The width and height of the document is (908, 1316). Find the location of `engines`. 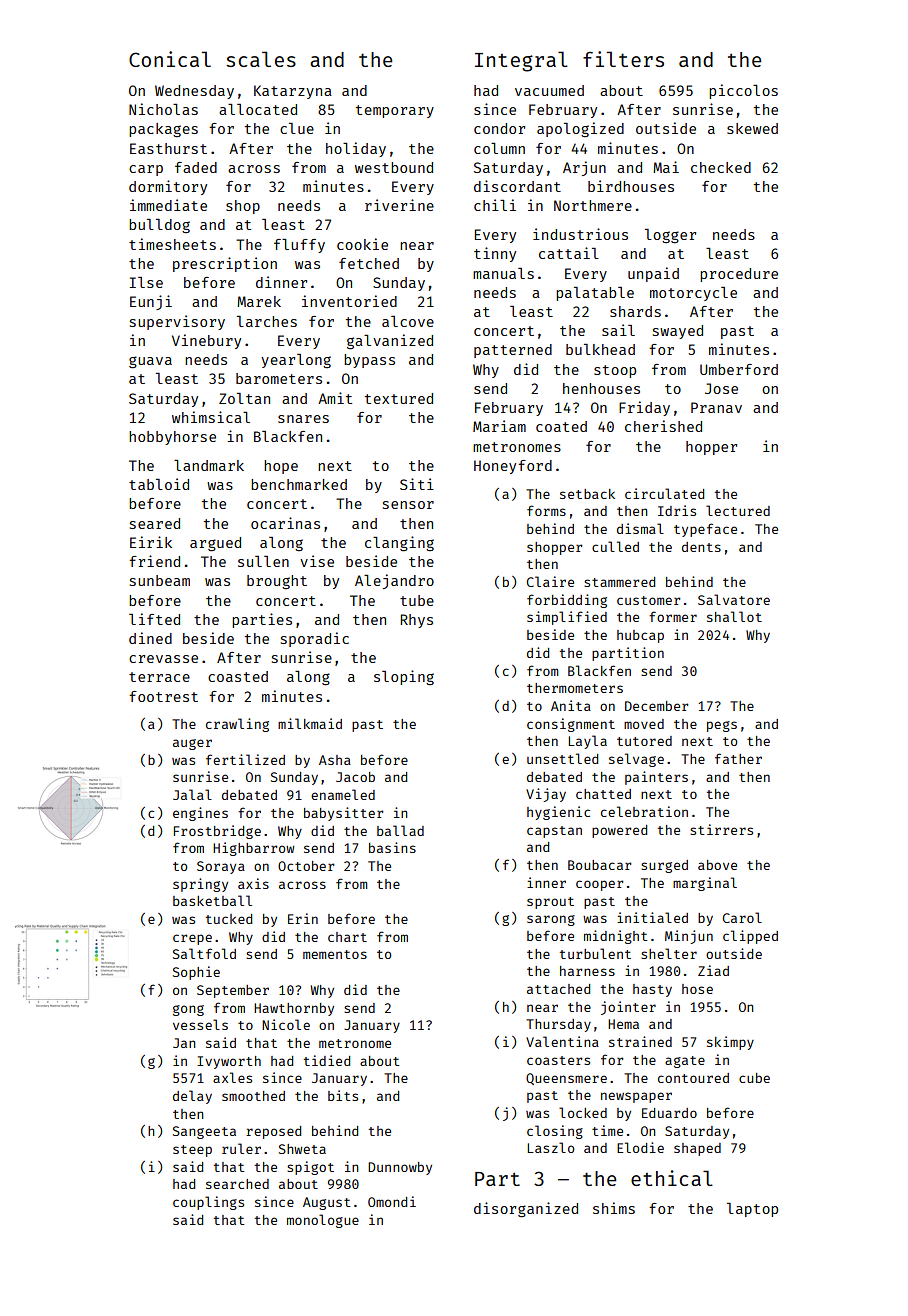

engines is located at coordinates (200, 814).
